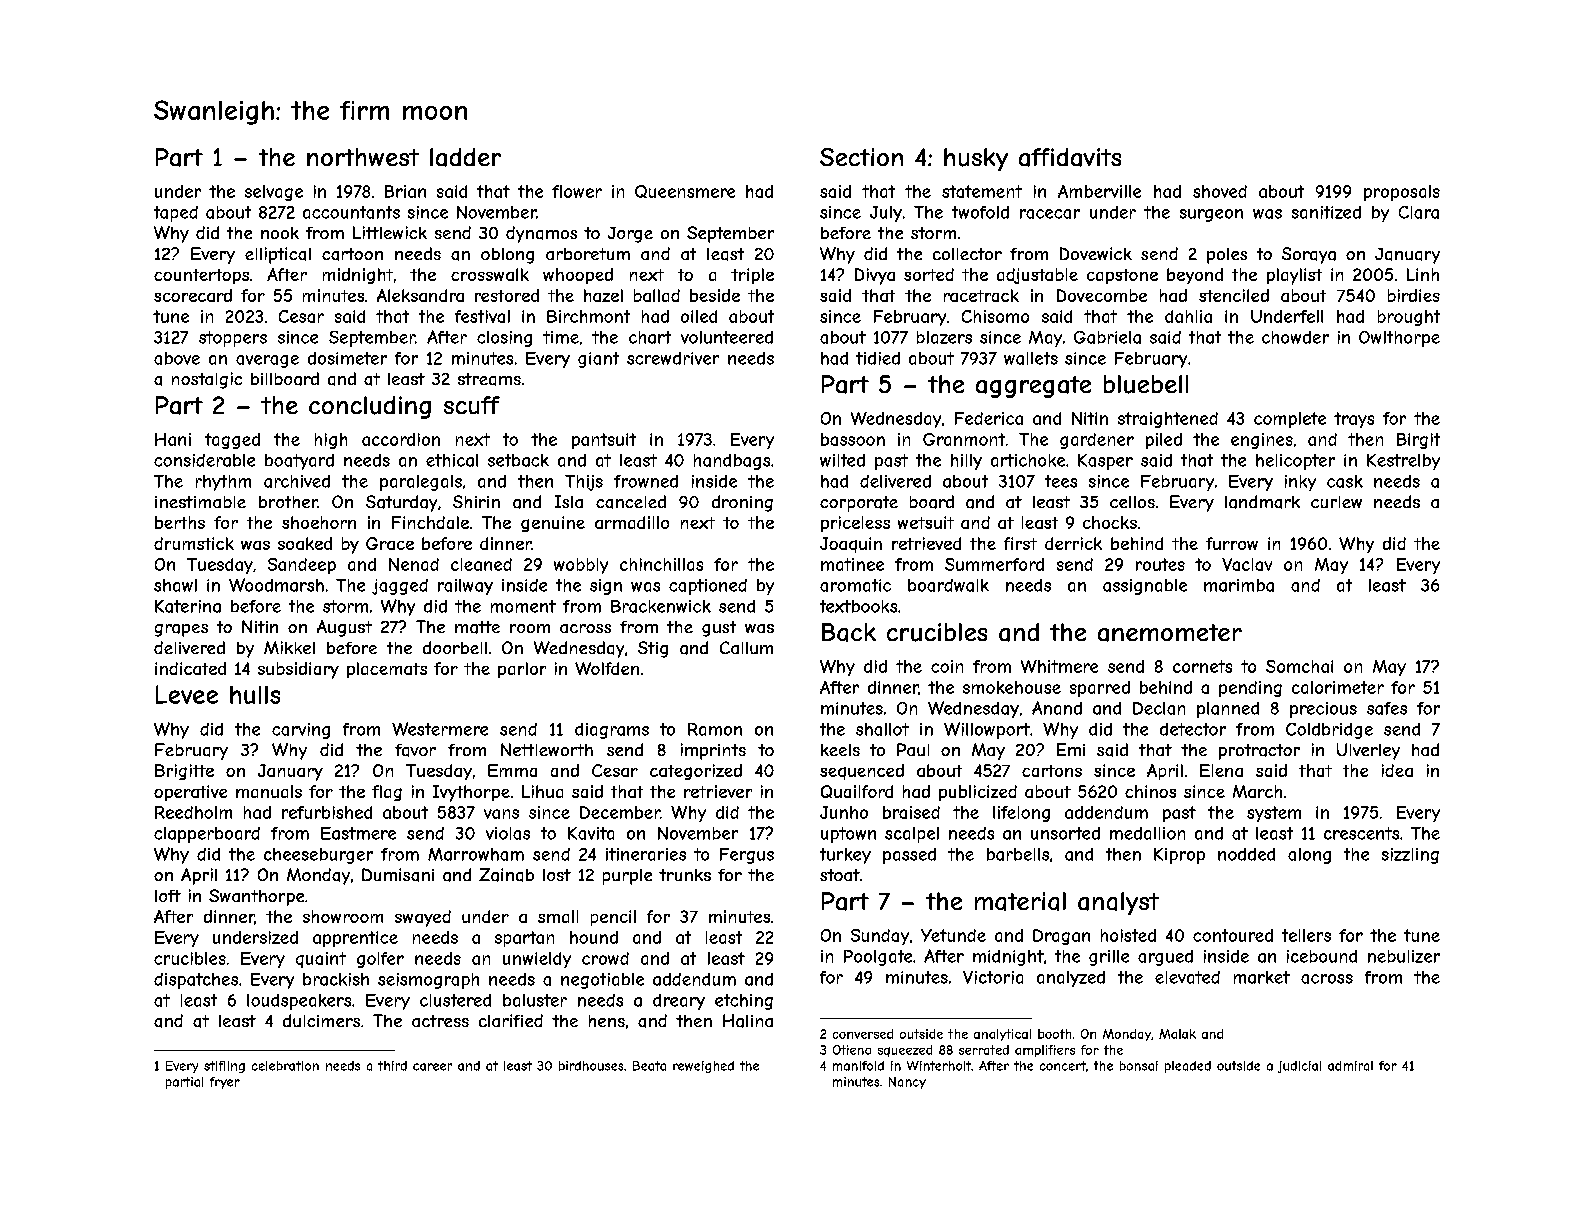  What do you see at coordinates (321, 1020) in the image?
I see `dulcimers` at bounding box center [321, 1020].
